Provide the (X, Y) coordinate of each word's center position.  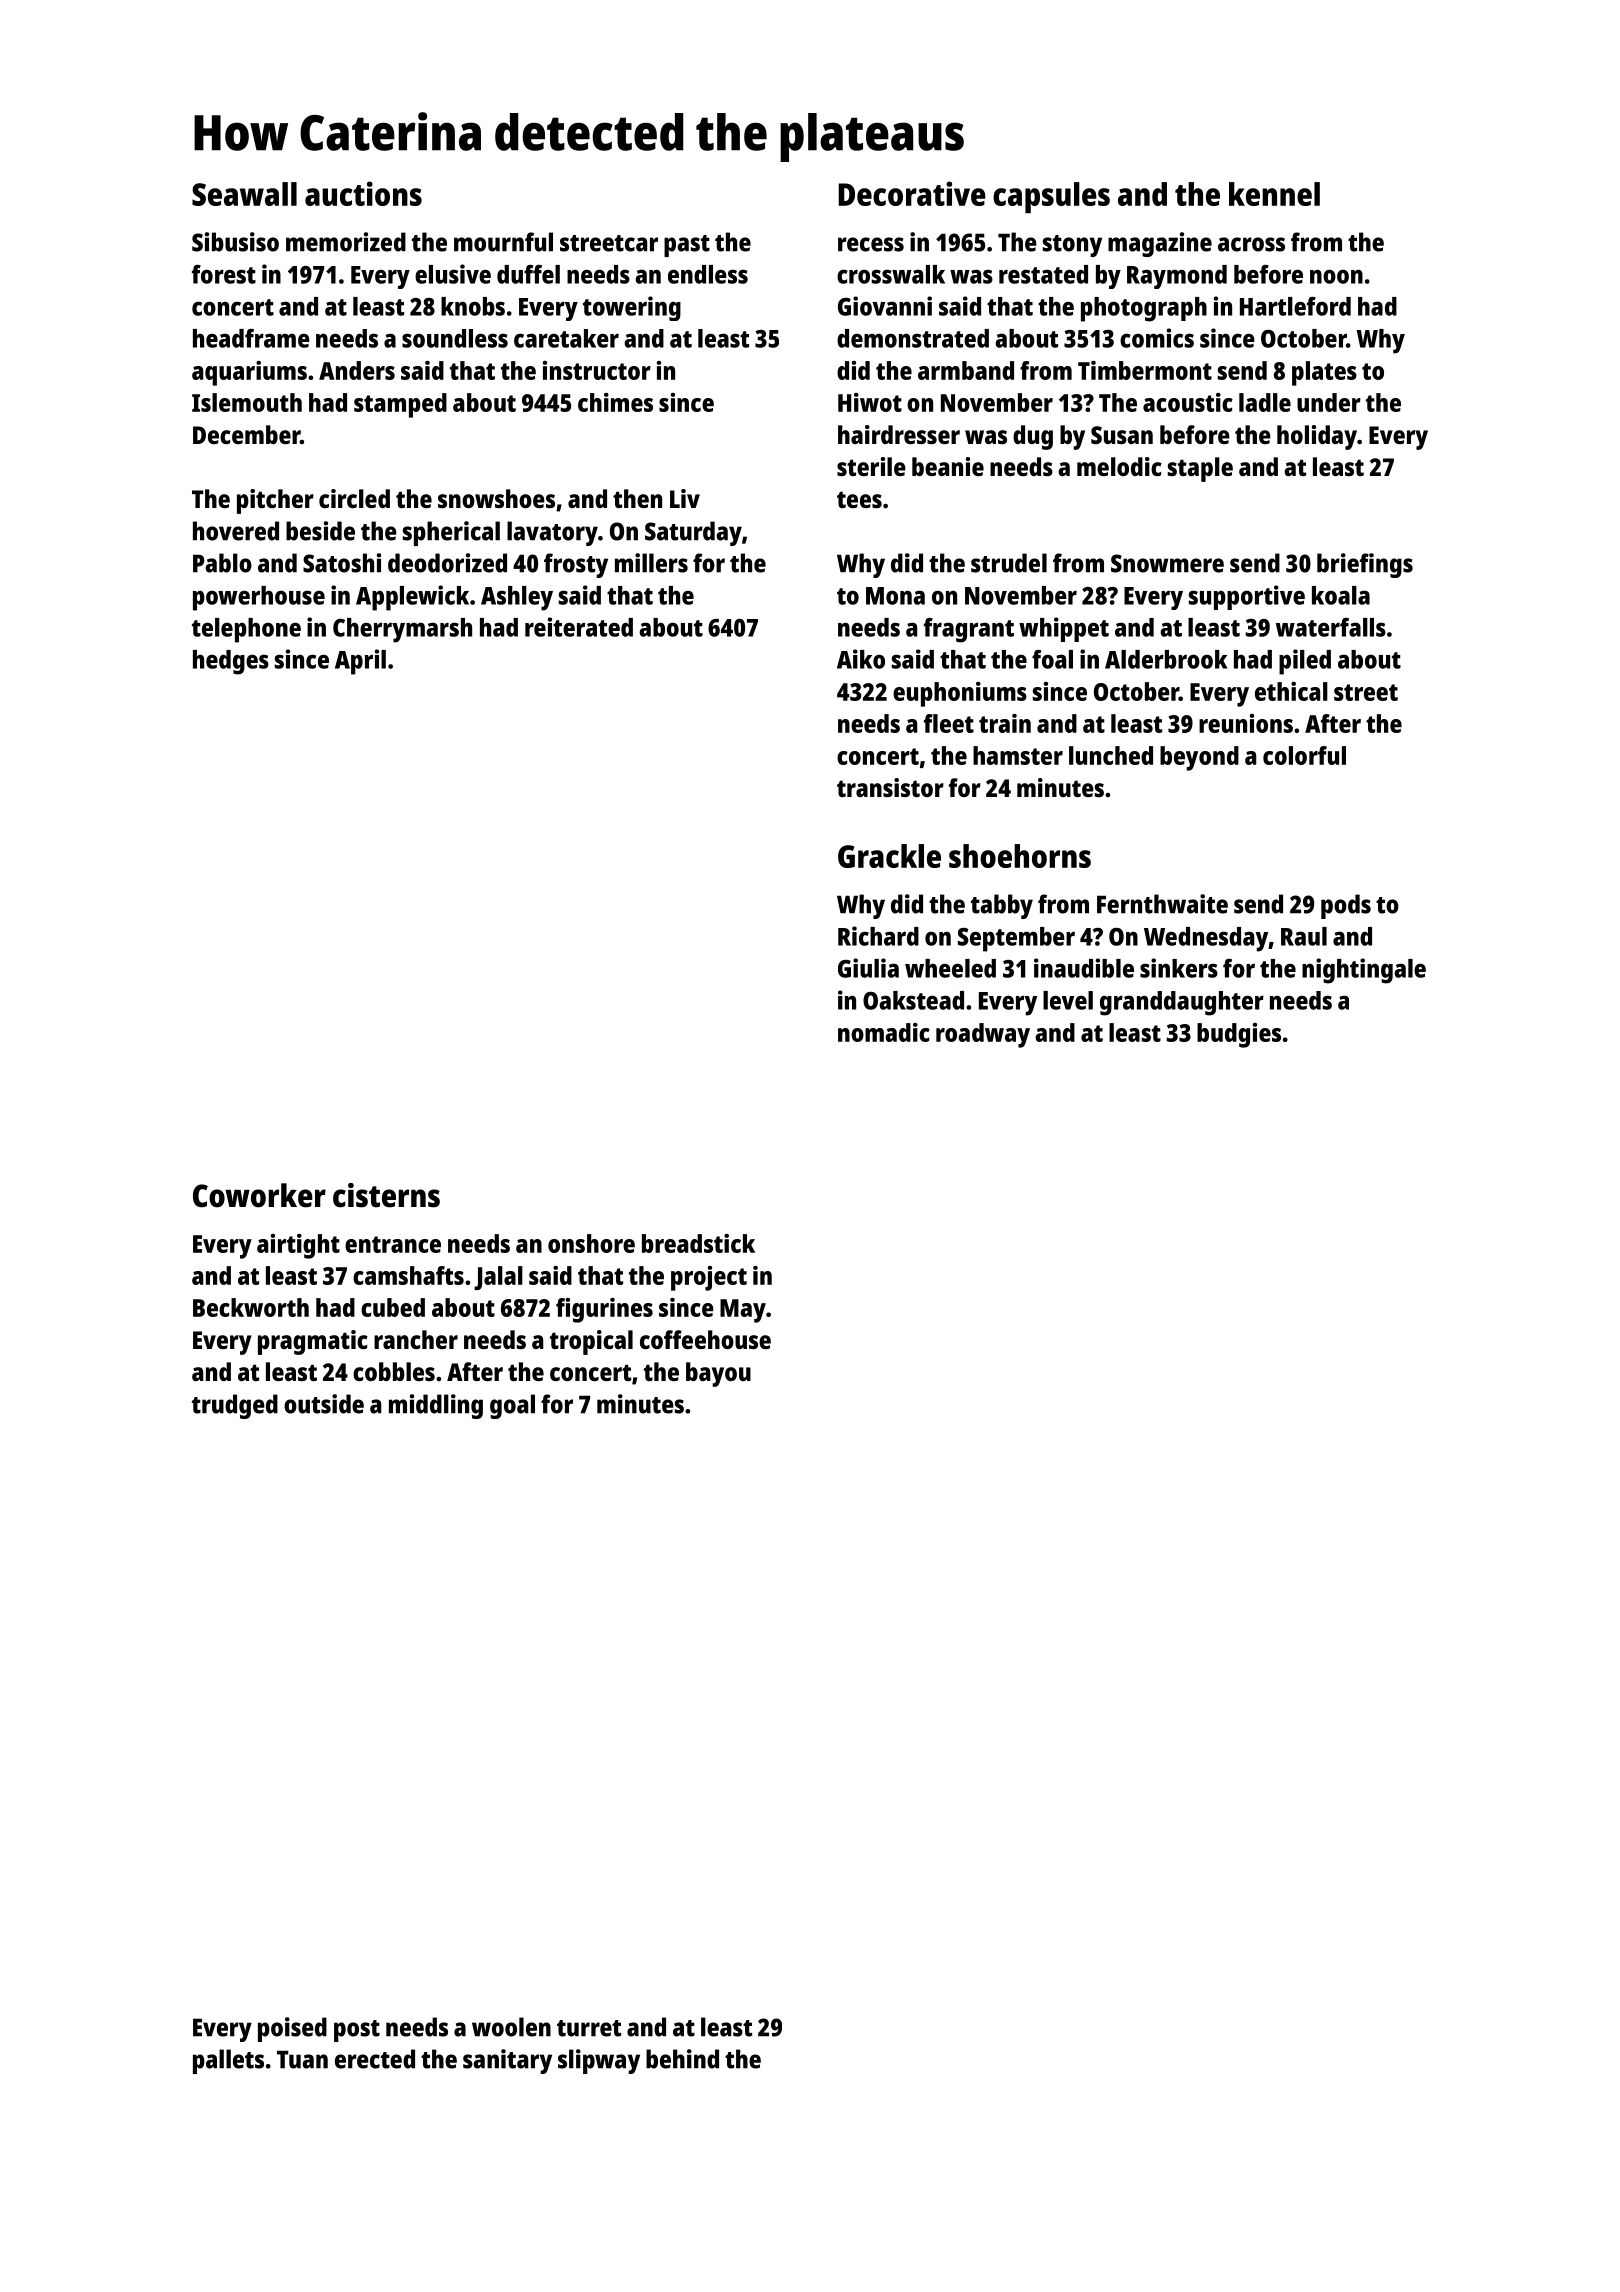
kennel (1274, 194)
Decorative (912, 193)
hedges (231, 662)
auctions (363, 193)
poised (292, 2029)
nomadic (884, 1032)
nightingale (1364, 971)
